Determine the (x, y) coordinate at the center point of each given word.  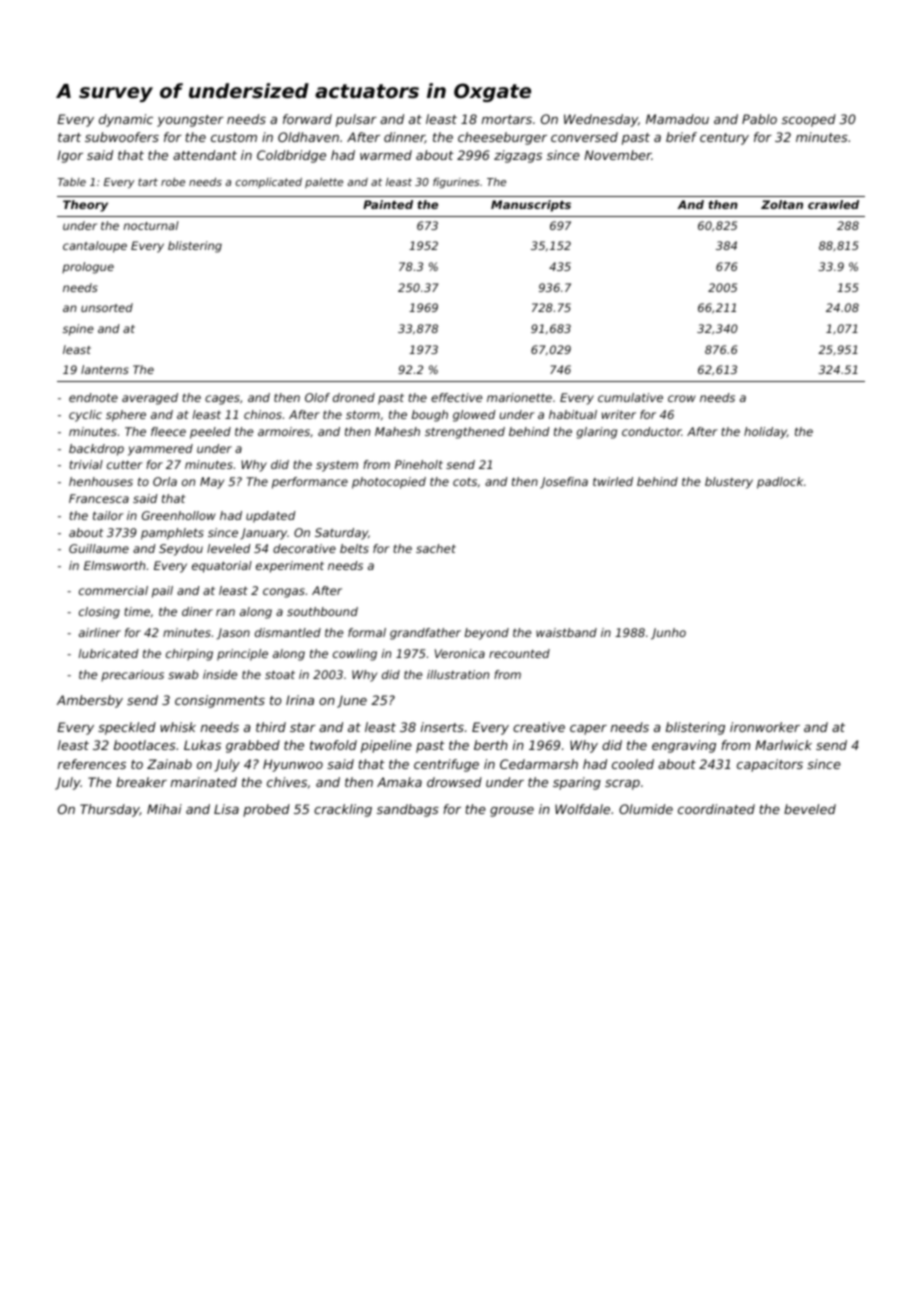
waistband (566, 632)
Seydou (181, 550)
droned (354, 397)
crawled (833, 204)
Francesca (99, 498)
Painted (388, 204)
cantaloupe (95, 247)
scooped (809, 120)
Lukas (202, 745)
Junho (668, 634)
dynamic (126, 120)
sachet (436, 548)
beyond (487, 634)
